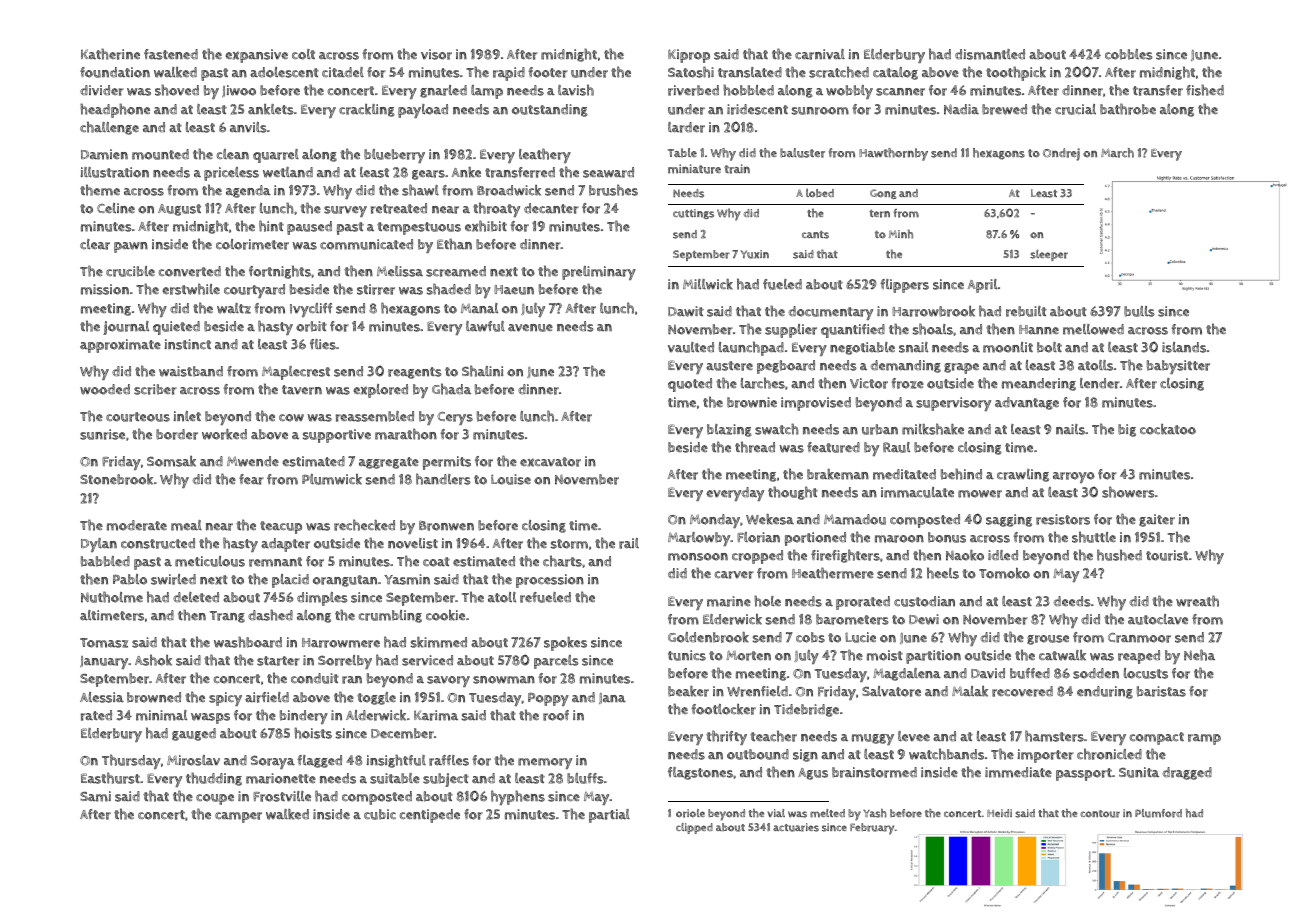 The image size is (1308, 924). What do you see at coordinates (1161, 691) in the image?
I see `baristas` at bounding box center [1161, 691].
